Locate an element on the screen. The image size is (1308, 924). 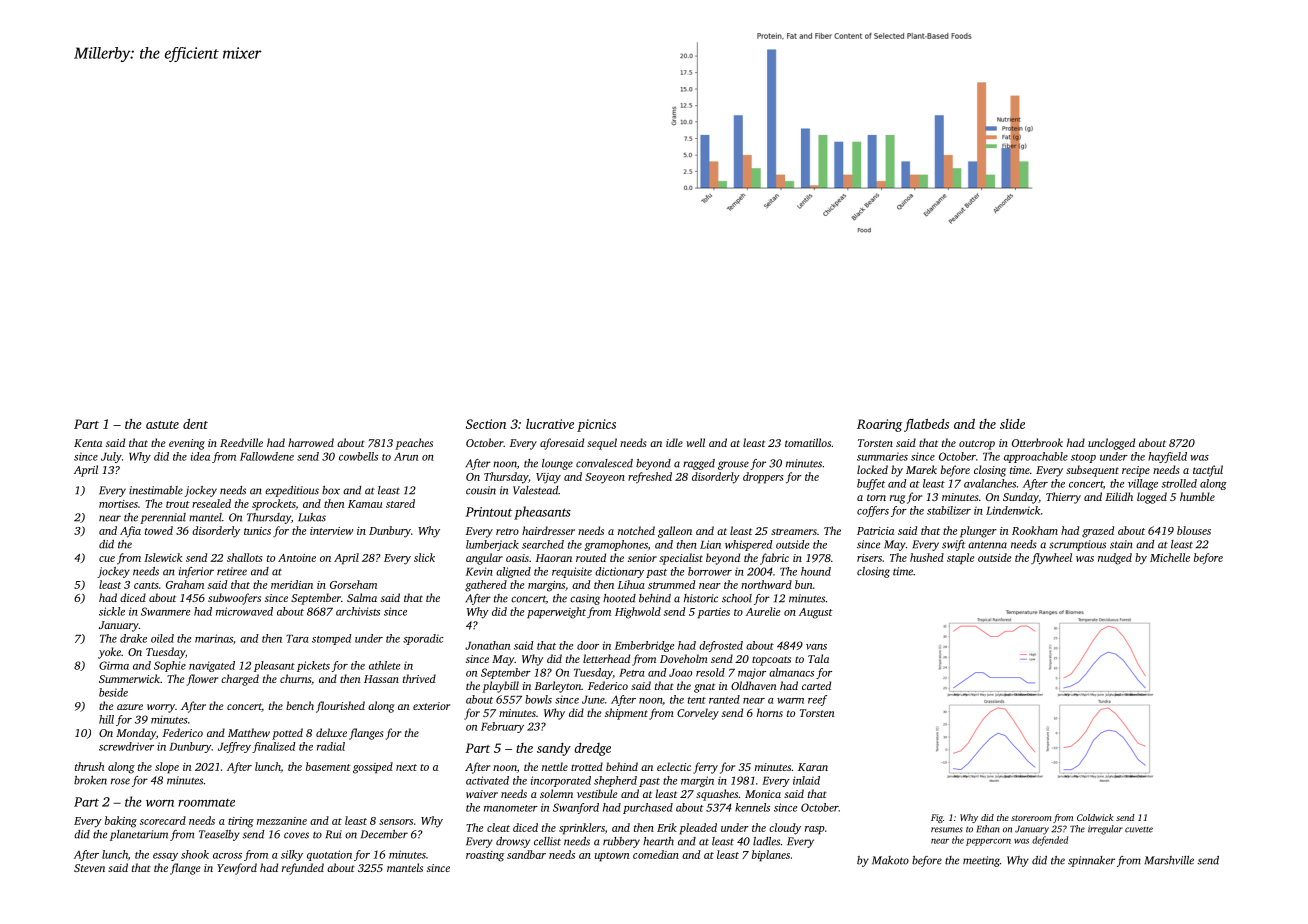
refunded is located at coordinates (303, 869).
